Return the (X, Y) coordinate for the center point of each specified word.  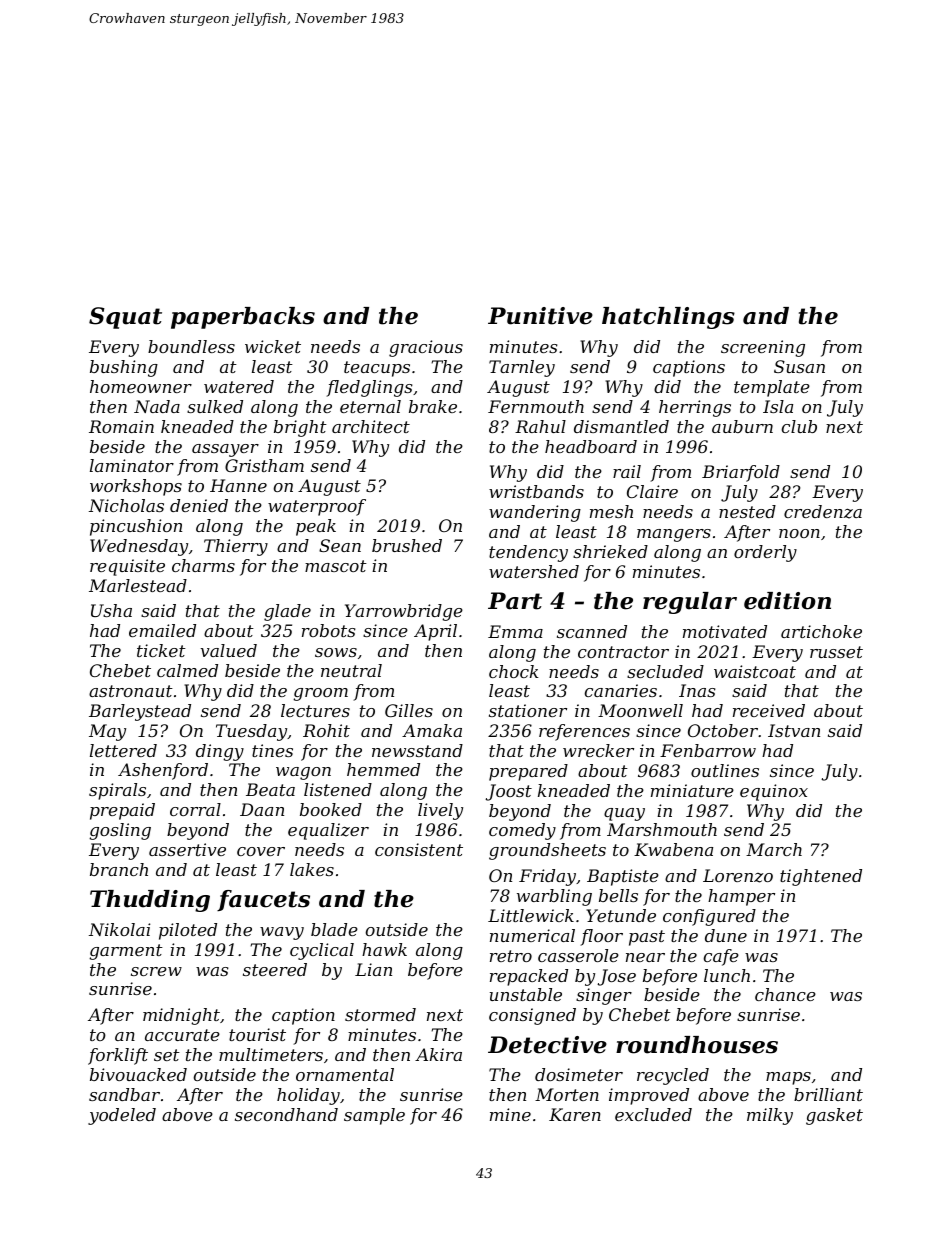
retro (511, 956)
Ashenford (163, 771)
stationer (528, 710)
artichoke (821, 631)
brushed (407, 545)
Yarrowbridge (404, 612)
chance (785, 994)
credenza (823, 512)
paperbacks (243, 318)
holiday (308, 1096)
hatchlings (668, 318)
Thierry (236, 547)
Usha (111, 610)
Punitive (540, 316)
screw (156, 971)
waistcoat (755, 671)
